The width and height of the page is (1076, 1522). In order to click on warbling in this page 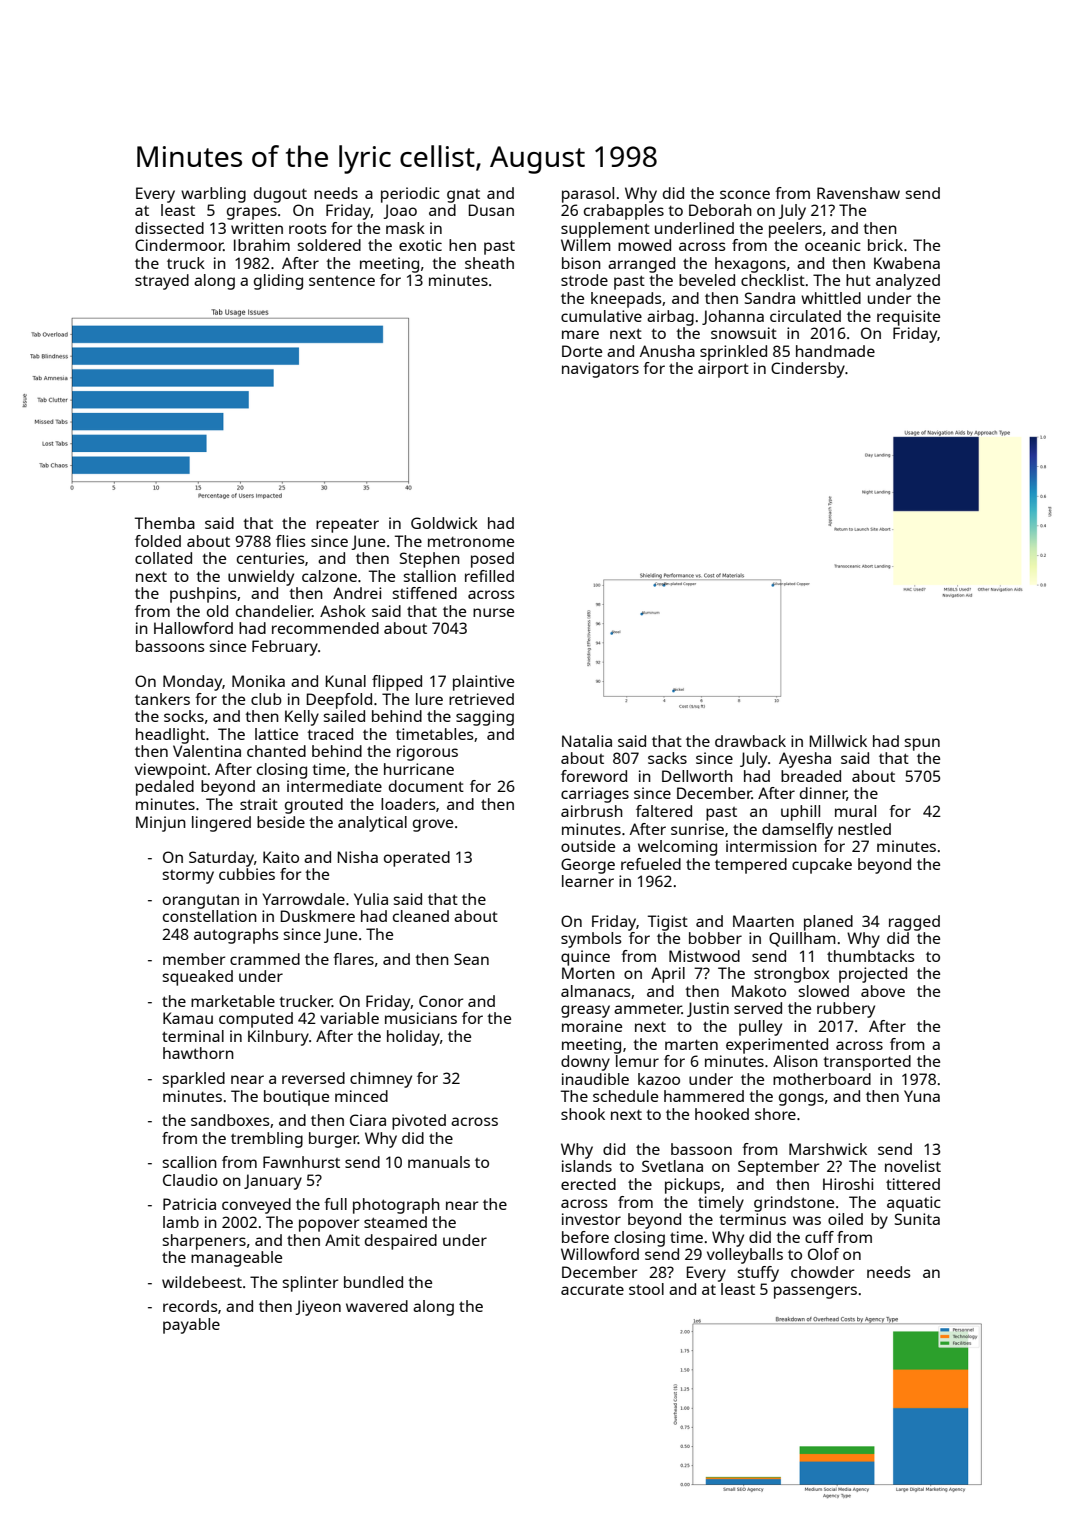, I will do `click(213, 195)`.
